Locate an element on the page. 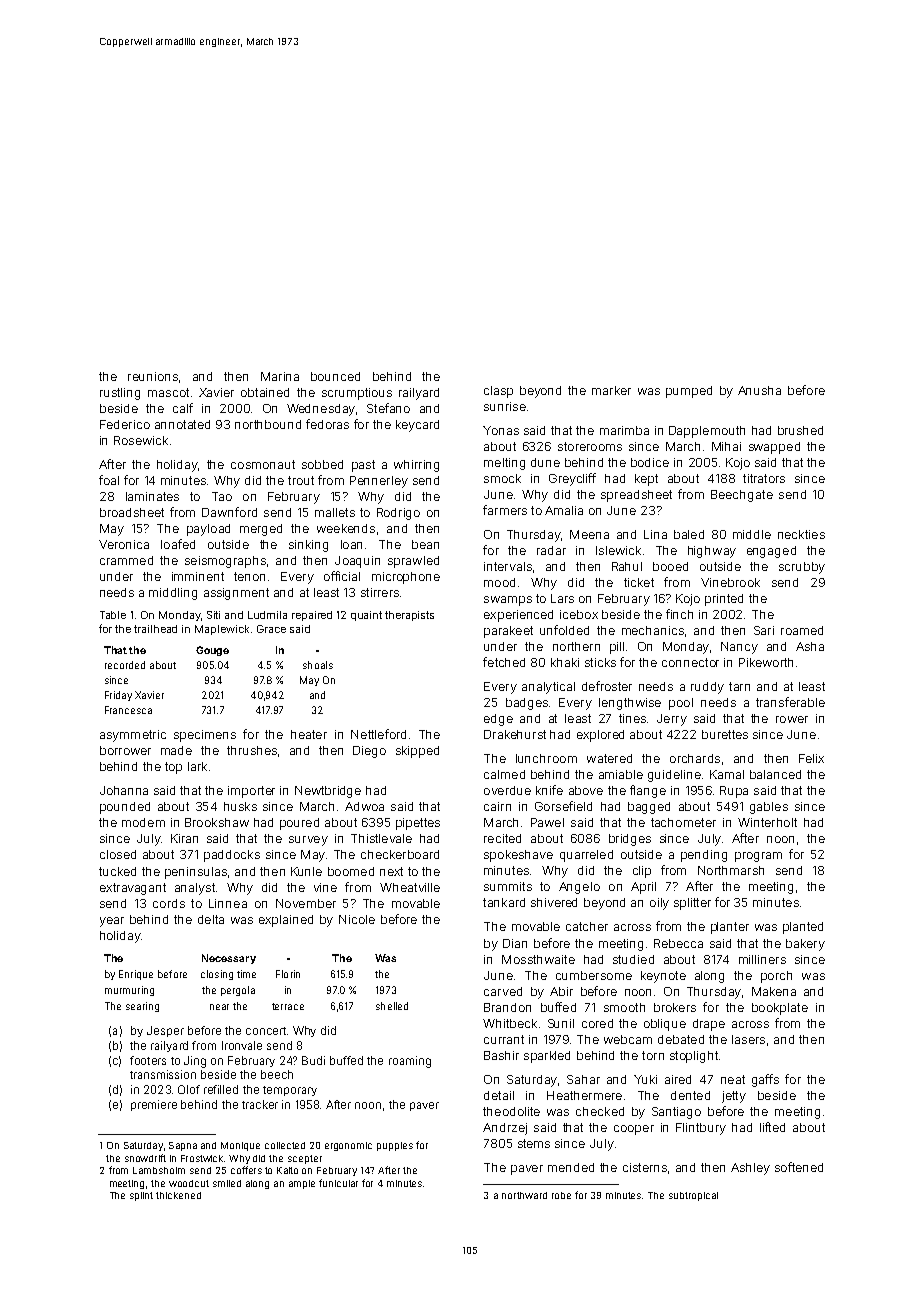 This document has height=1308, width=924. premiere is located at coordinates (154, 1105).
